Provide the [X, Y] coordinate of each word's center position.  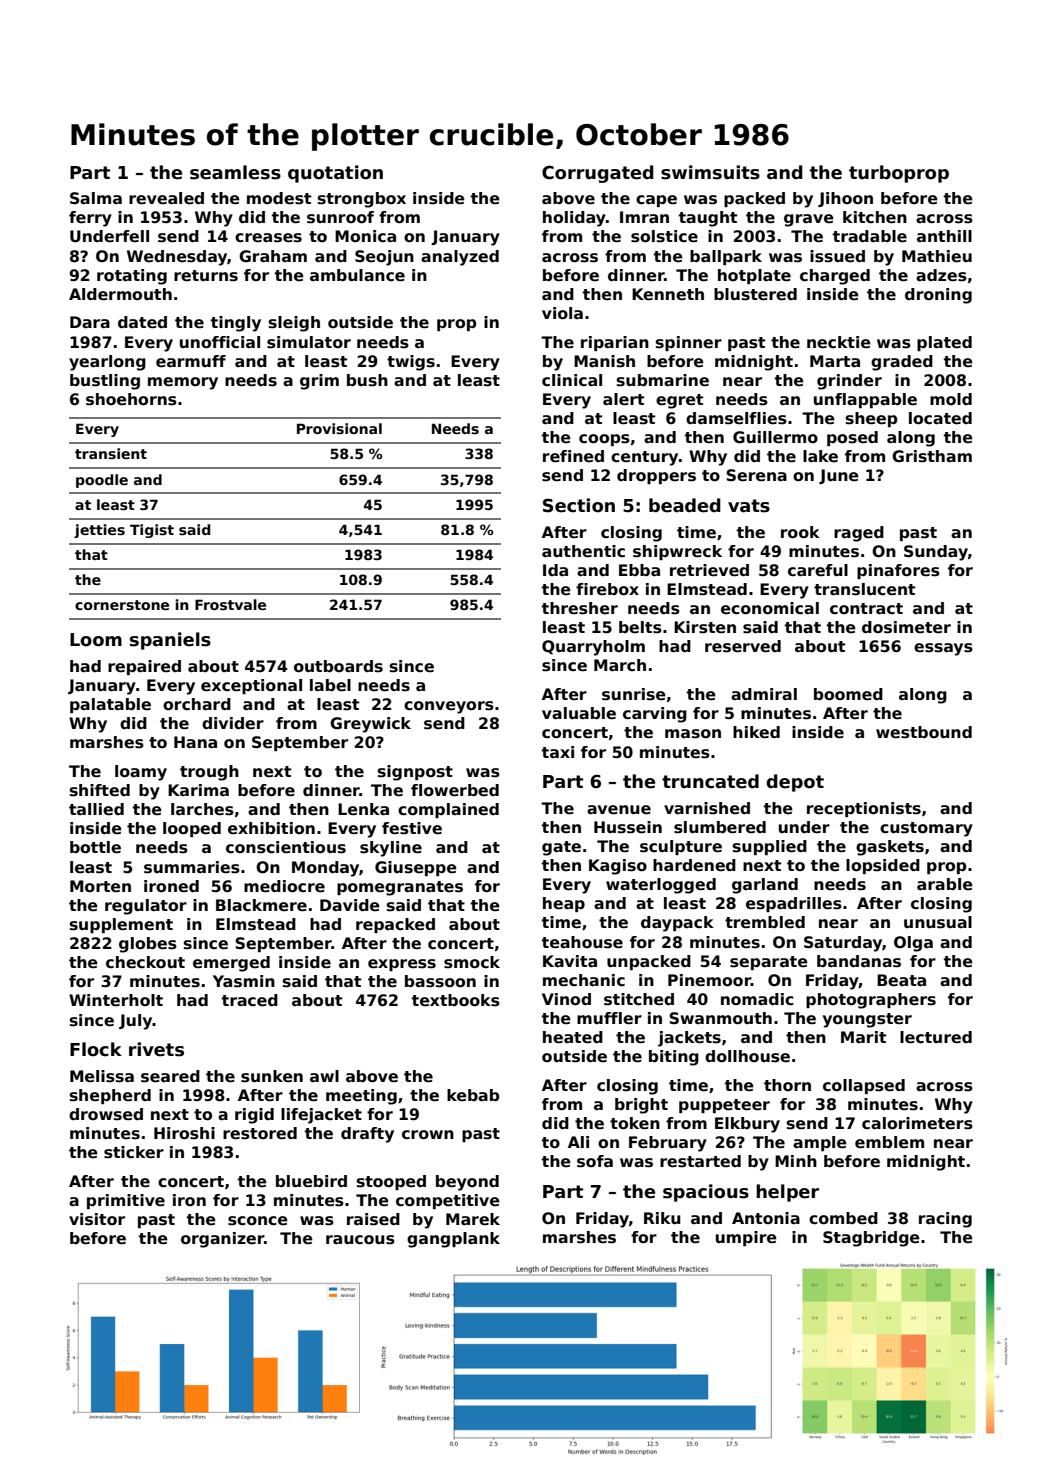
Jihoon [845, 199]
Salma [96, 198]
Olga [913, 944]
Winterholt [116, 1000]
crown [428, 1135]
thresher [580, 608]
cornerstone [122, 605]
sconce [258, 1221]
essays [943, 649]
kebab [473, 1095]
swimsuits [710, 172]
